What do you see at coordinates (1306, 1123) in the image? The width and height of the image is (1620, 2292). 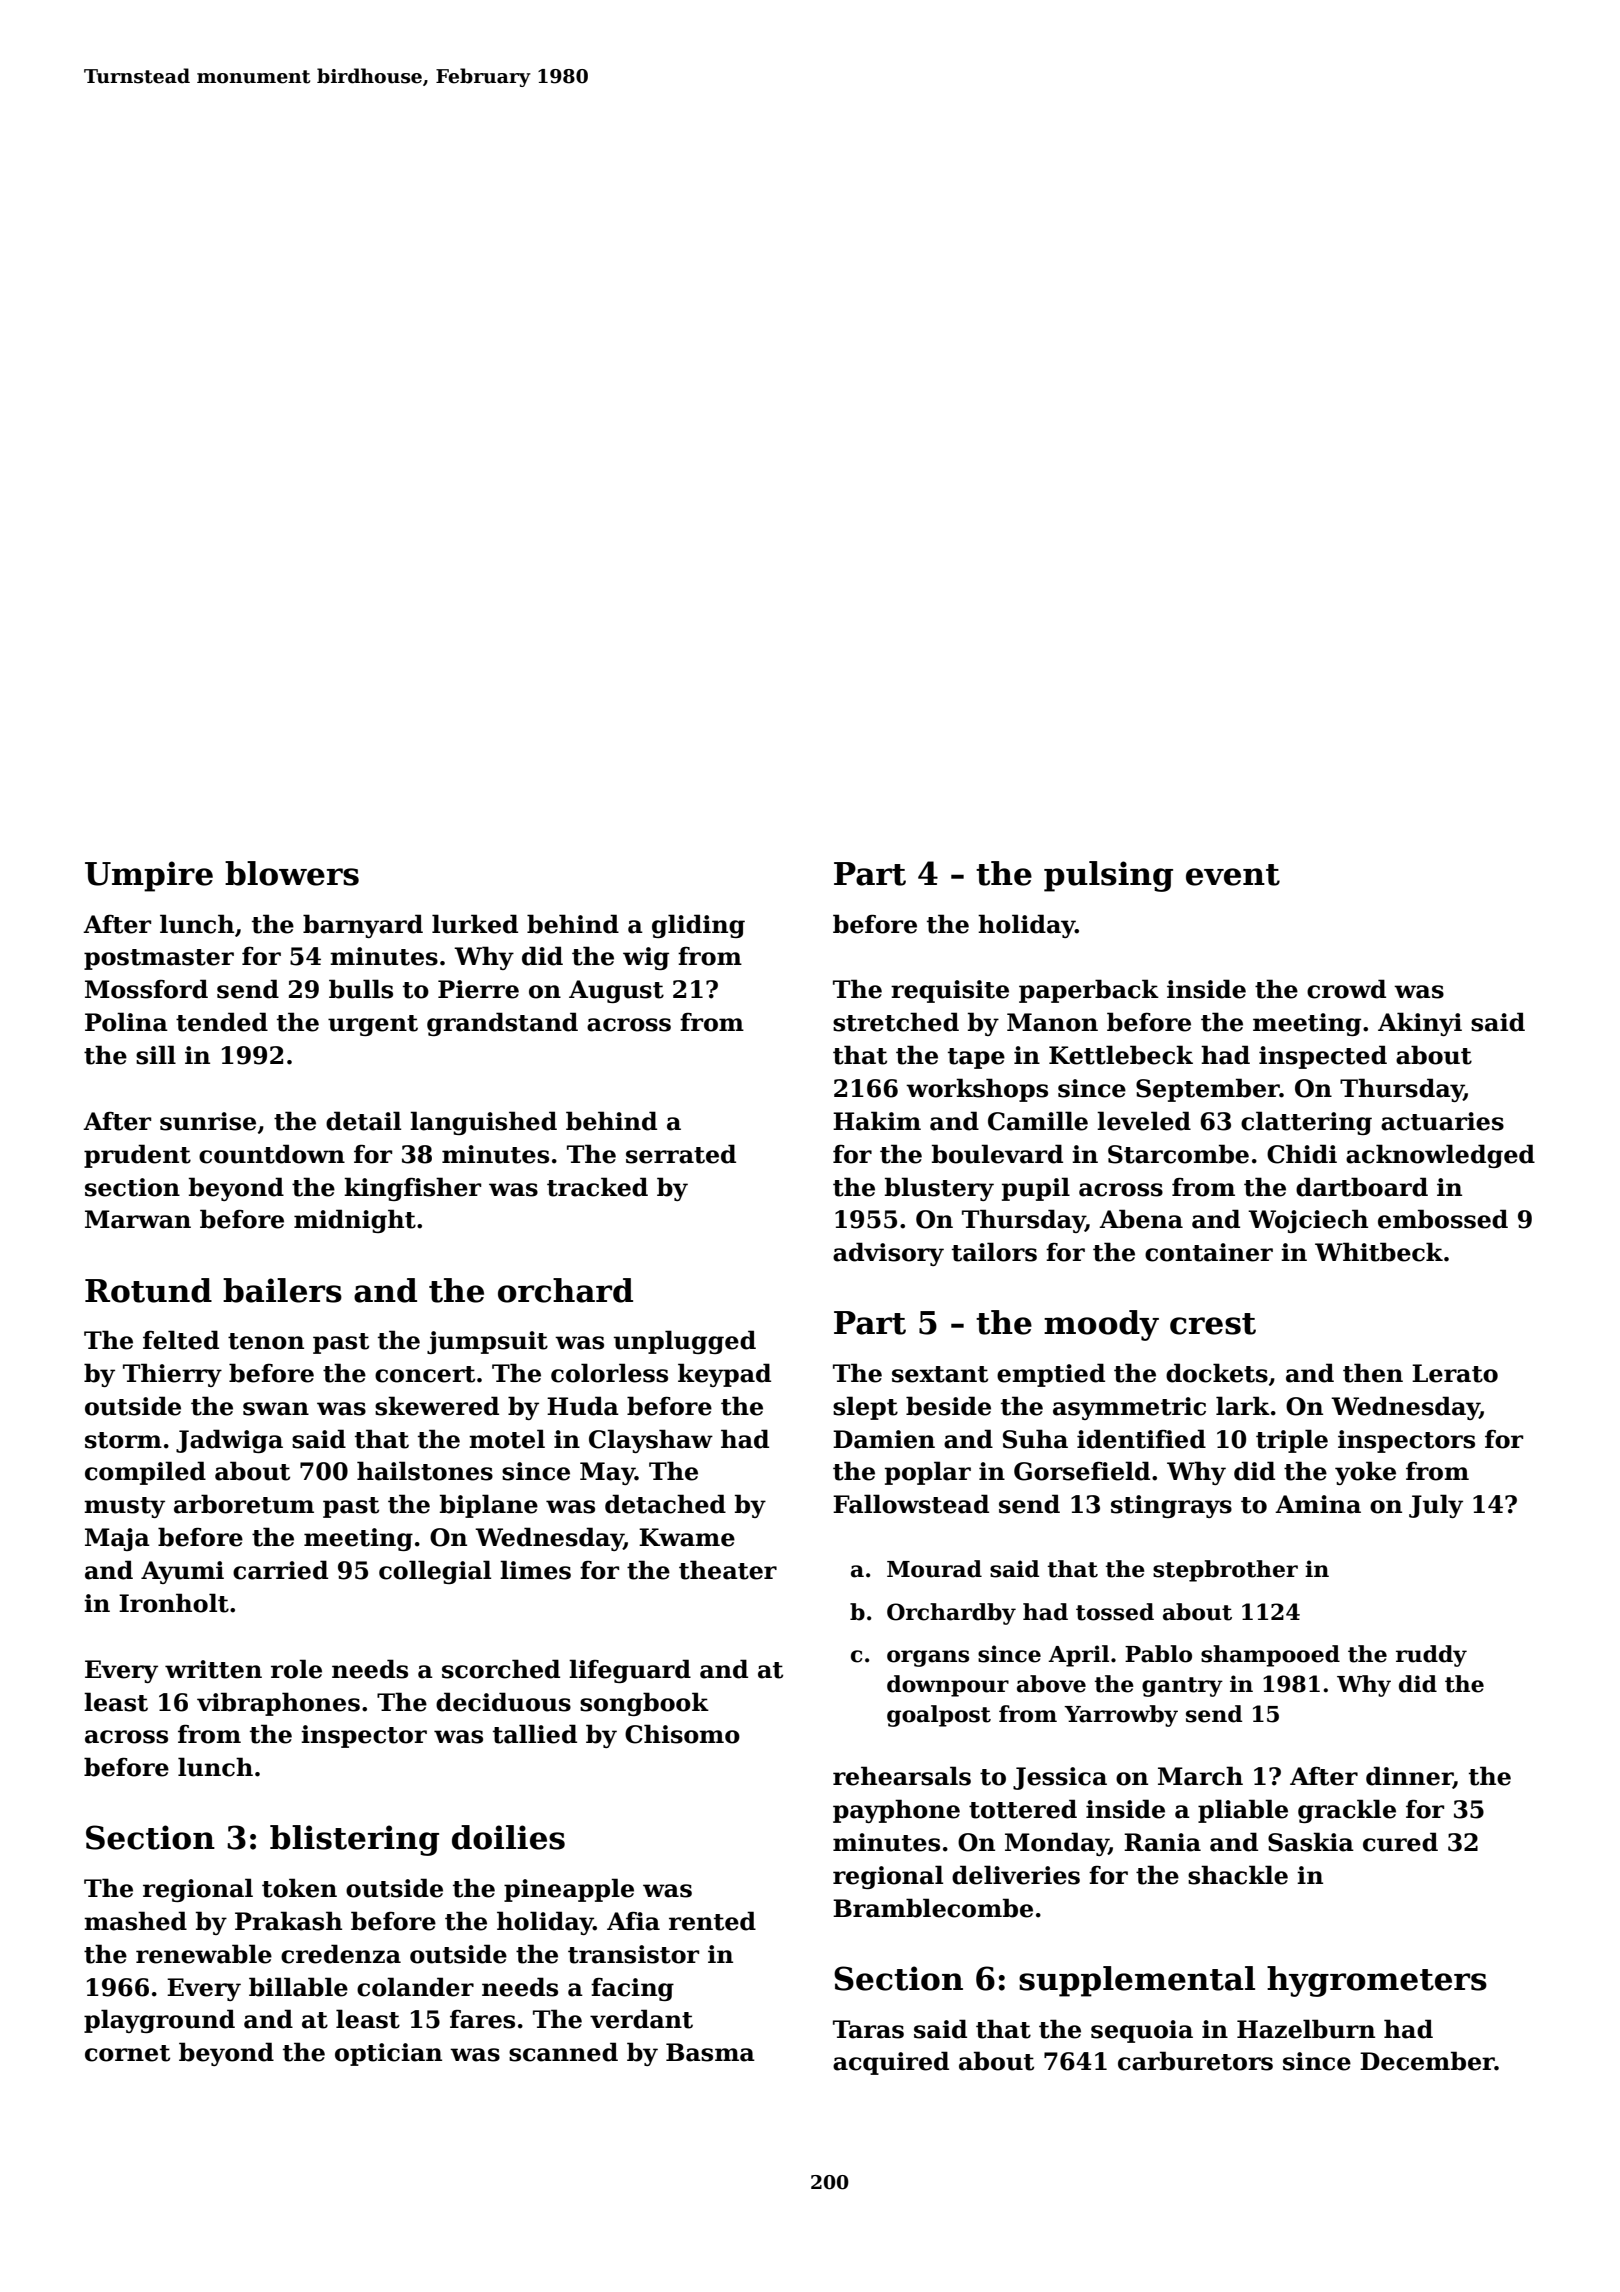 I see `clattering` at bounding box center [1306, 1123].
